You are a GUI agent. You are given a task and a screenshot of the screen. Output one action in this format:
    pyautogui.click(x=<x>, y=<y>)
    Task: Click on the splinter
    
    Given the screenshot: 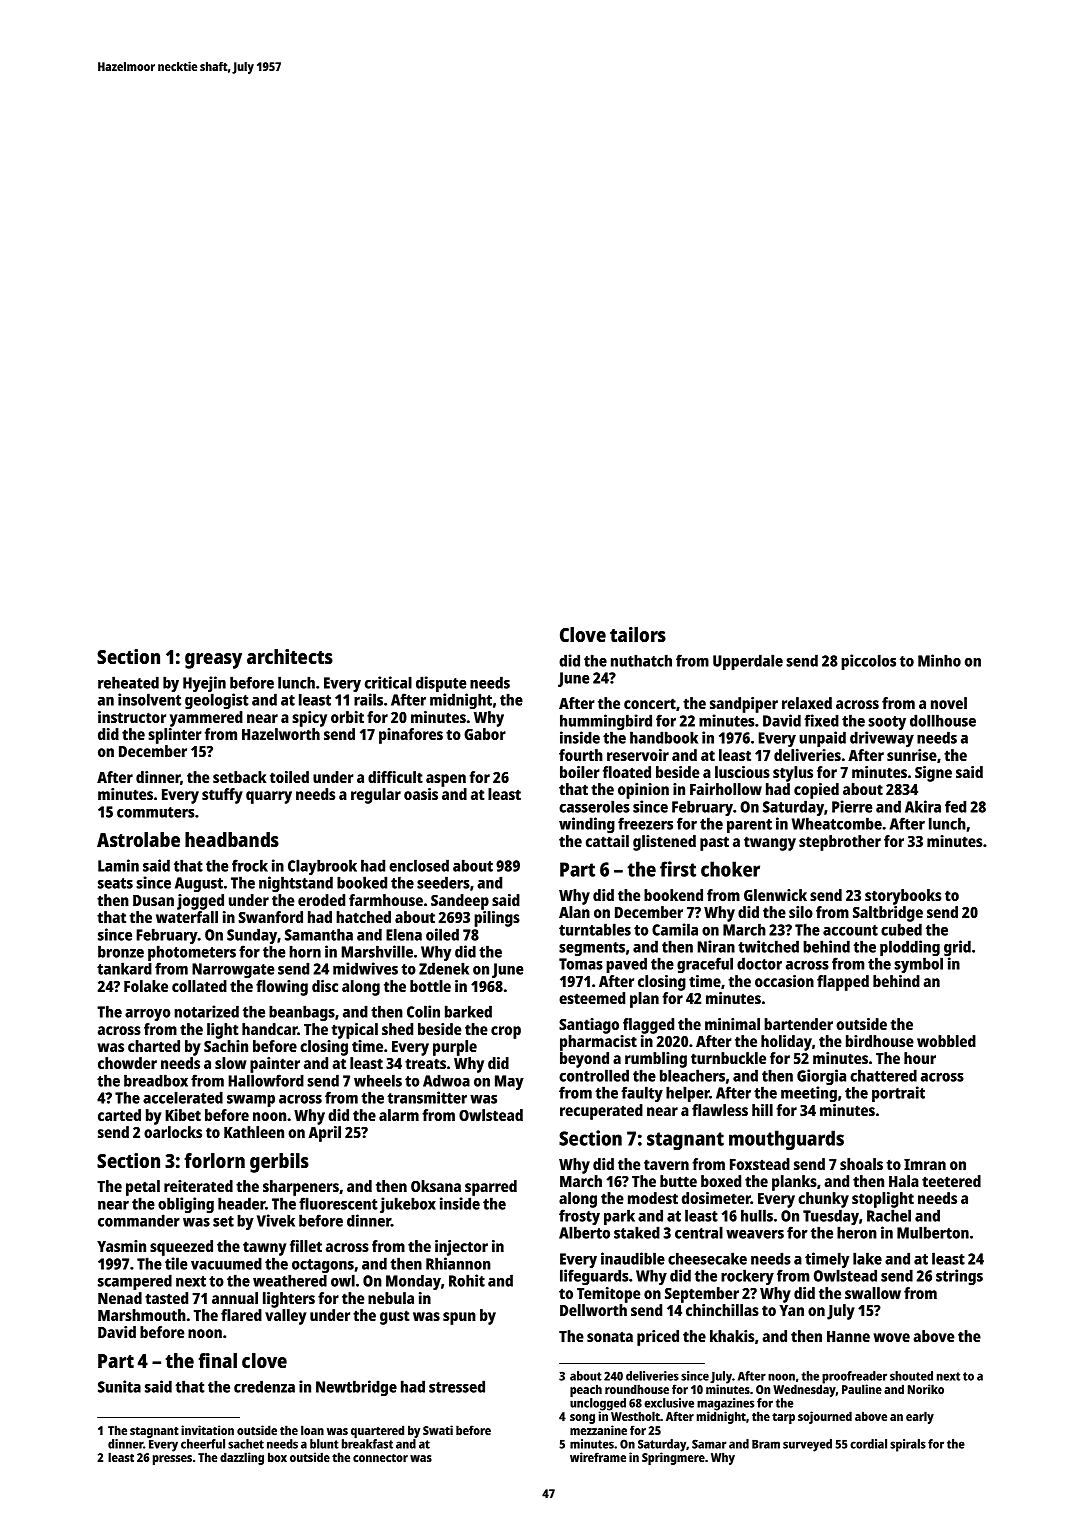 What is the action you would take?
    pyautogui.click(x=175, y=736)
